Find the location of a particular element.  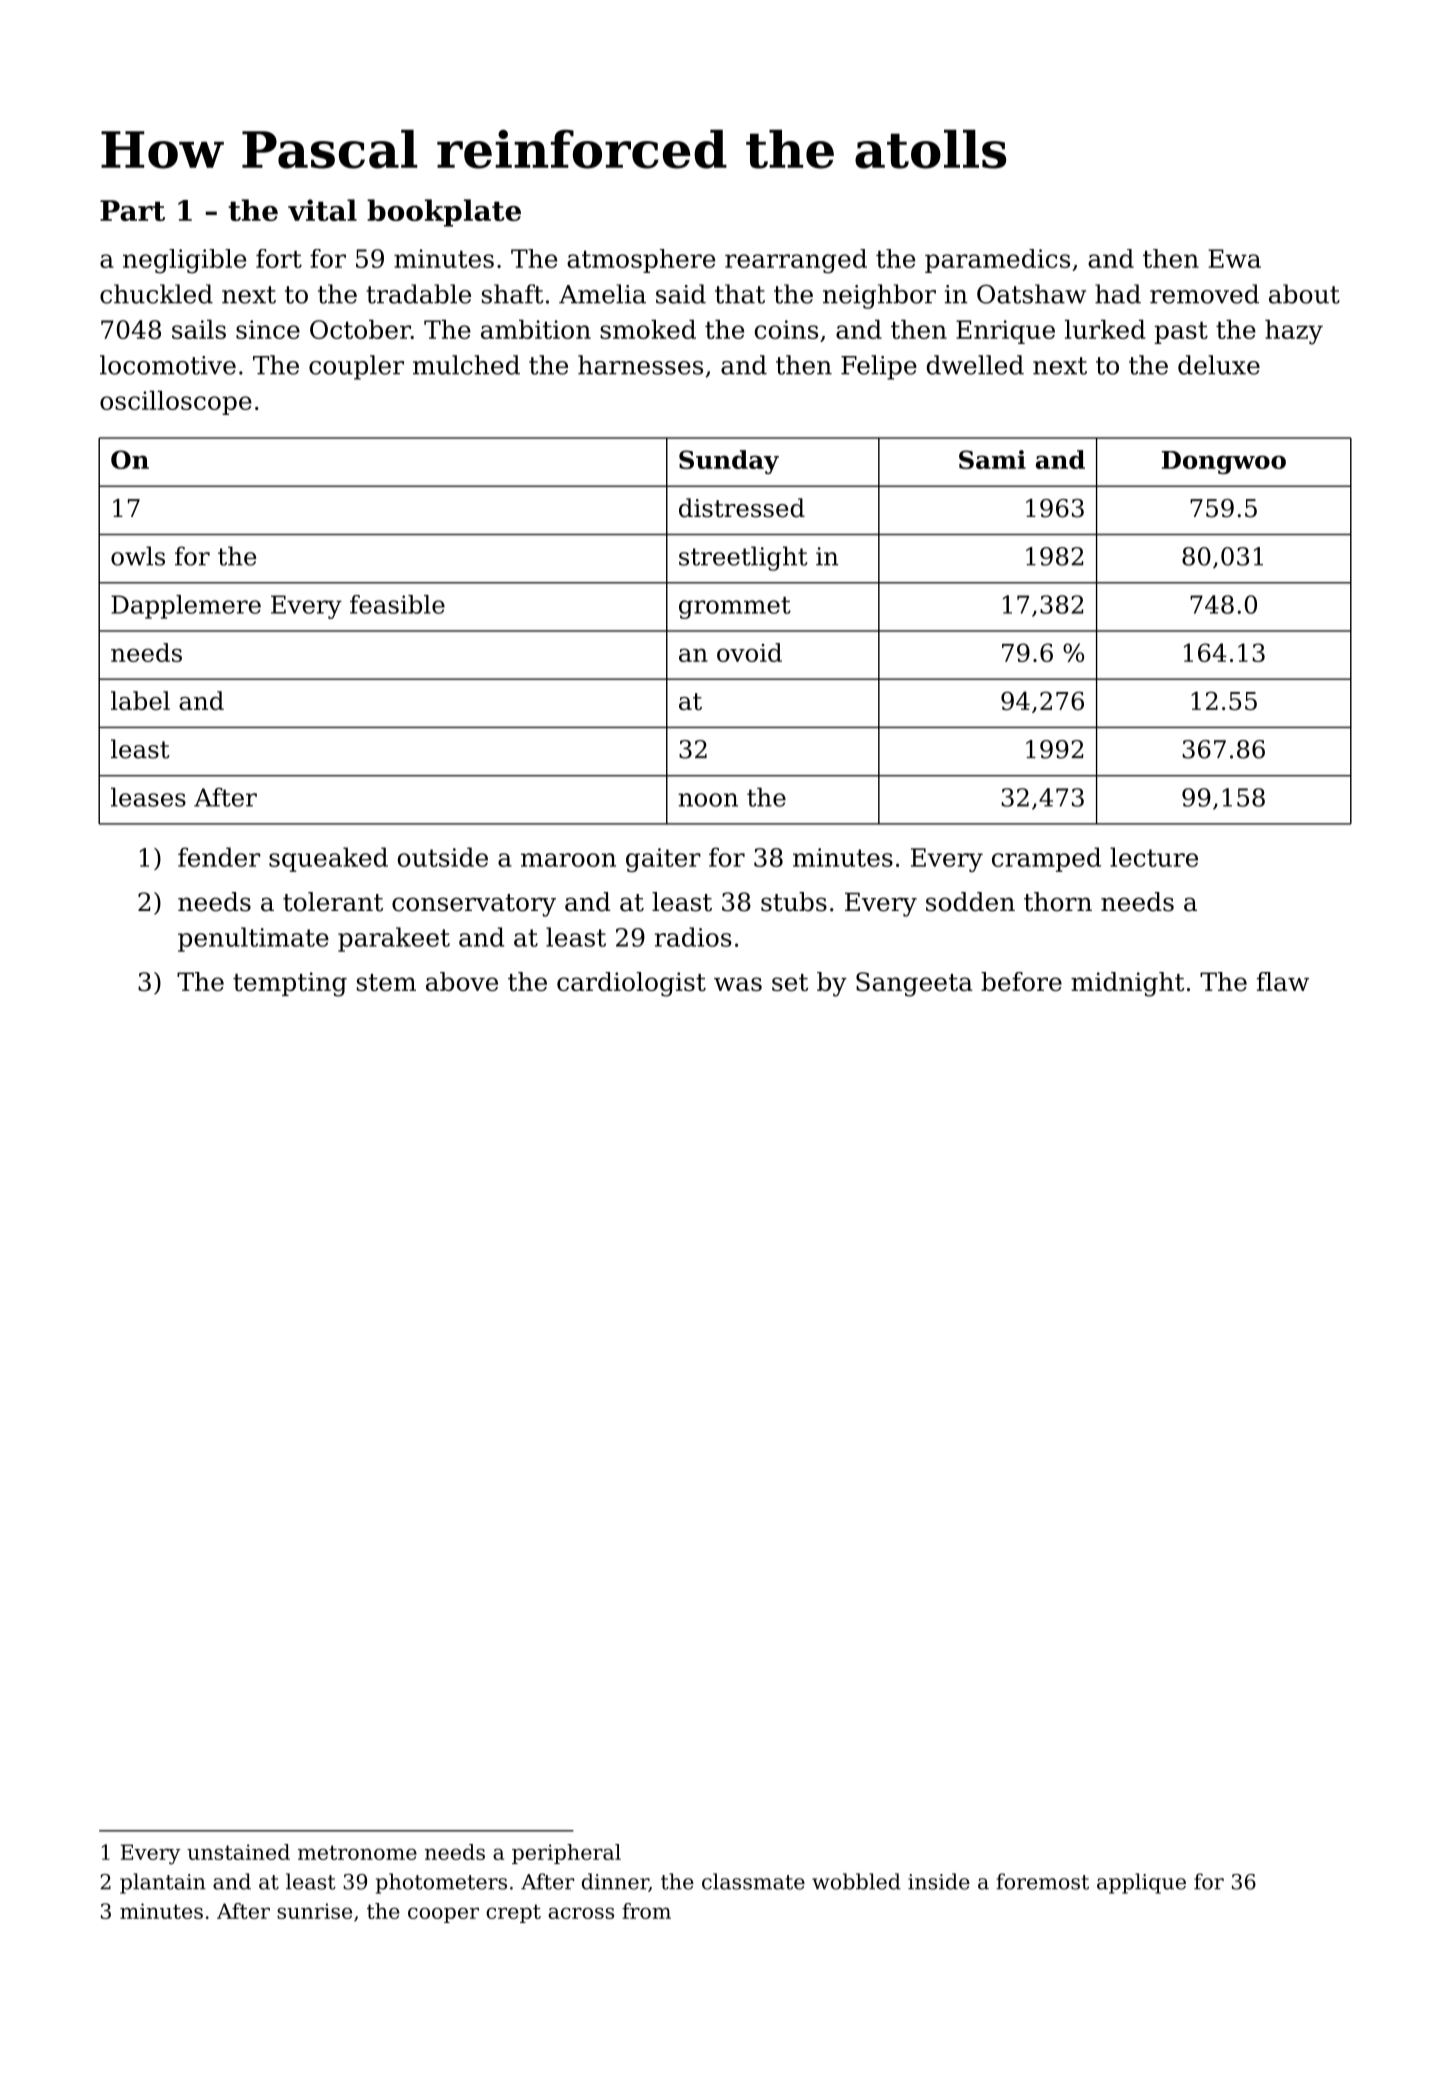

peripheral is located at coordinates (566, 1854).
